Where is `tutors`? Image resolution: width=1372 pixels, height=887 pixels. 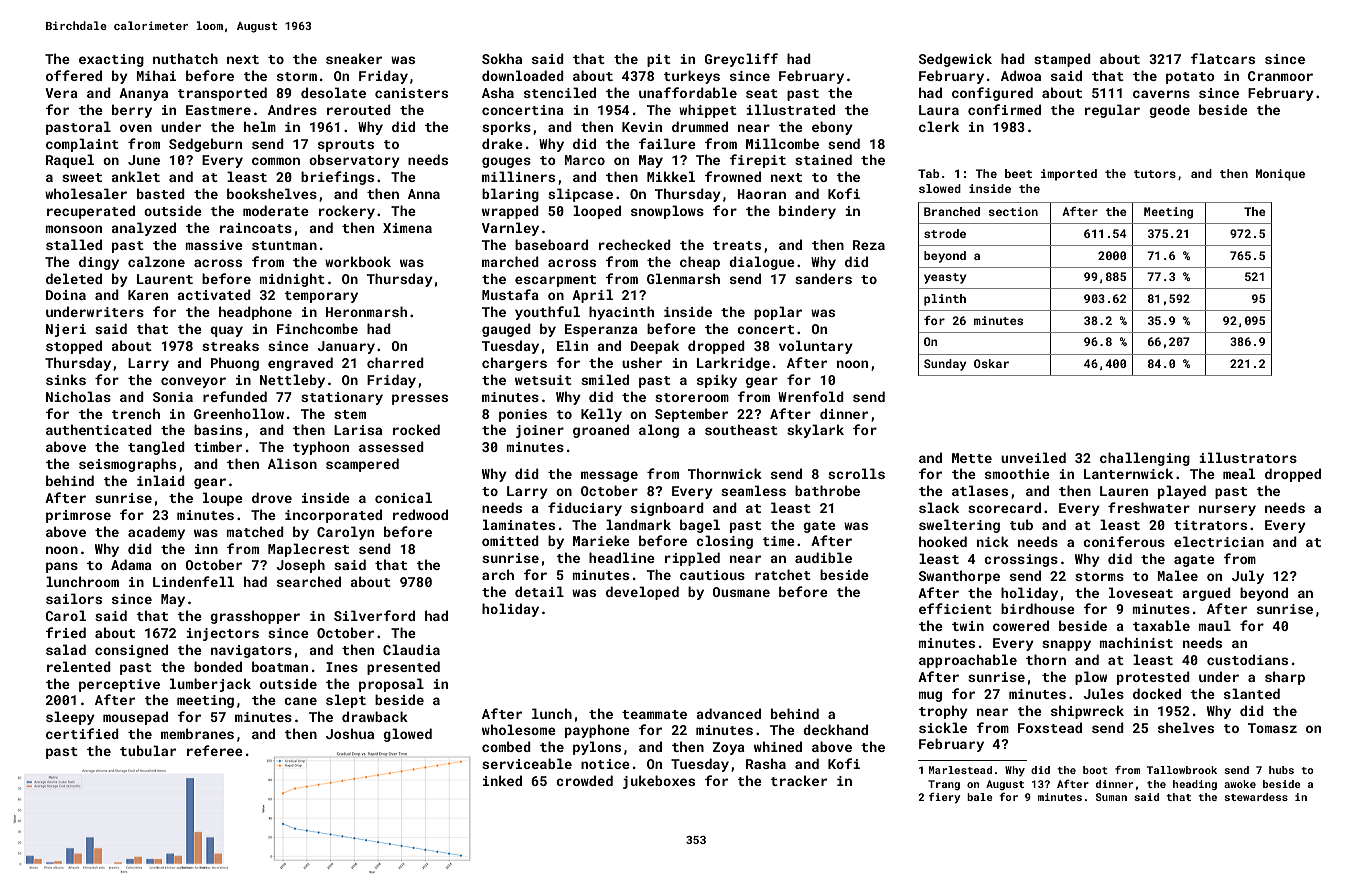
tutors is located at coordinates (1155, 174).
